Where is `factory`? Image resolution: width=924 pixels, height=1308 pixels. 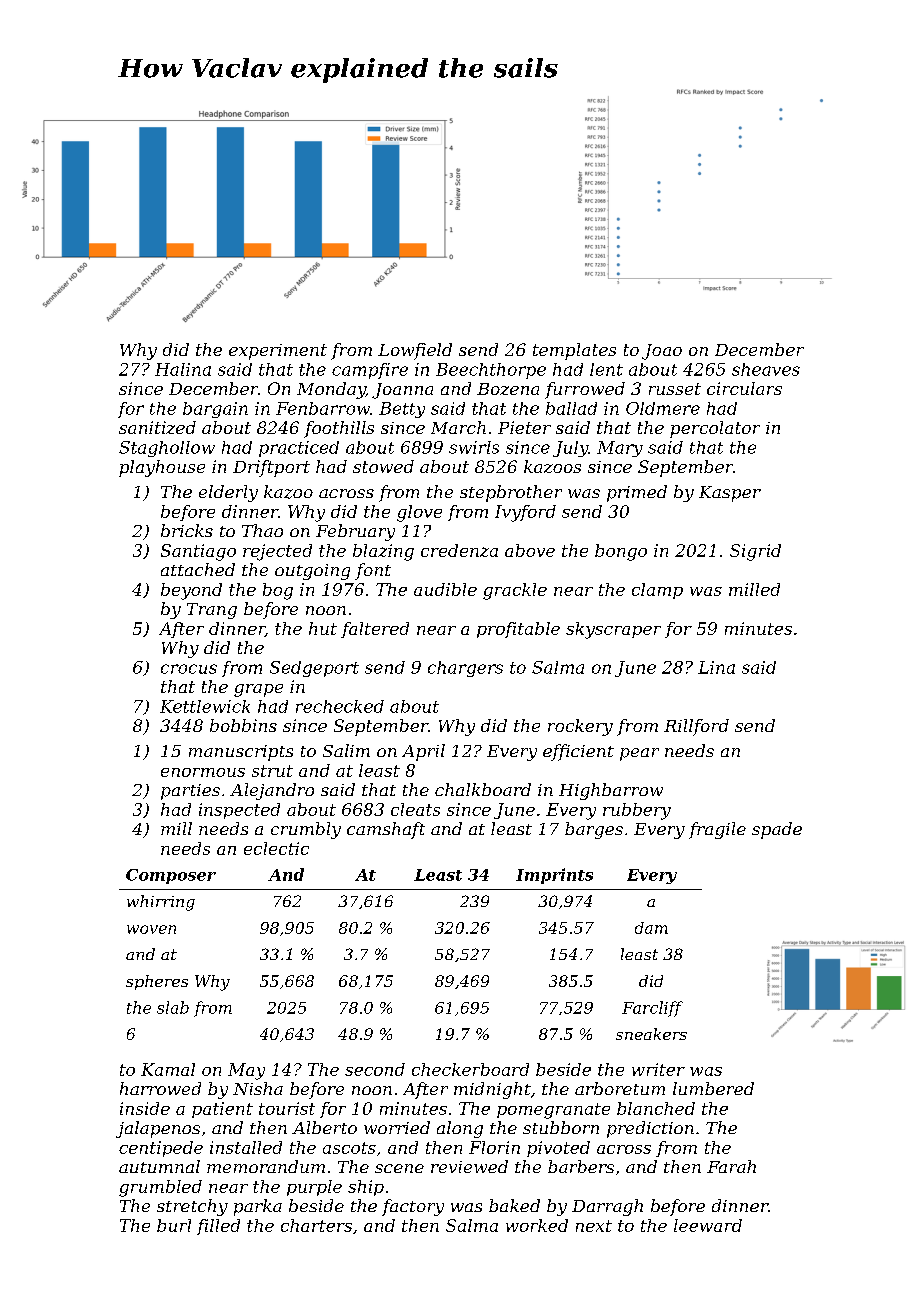 factory is located at coordinates (413, 1207).
